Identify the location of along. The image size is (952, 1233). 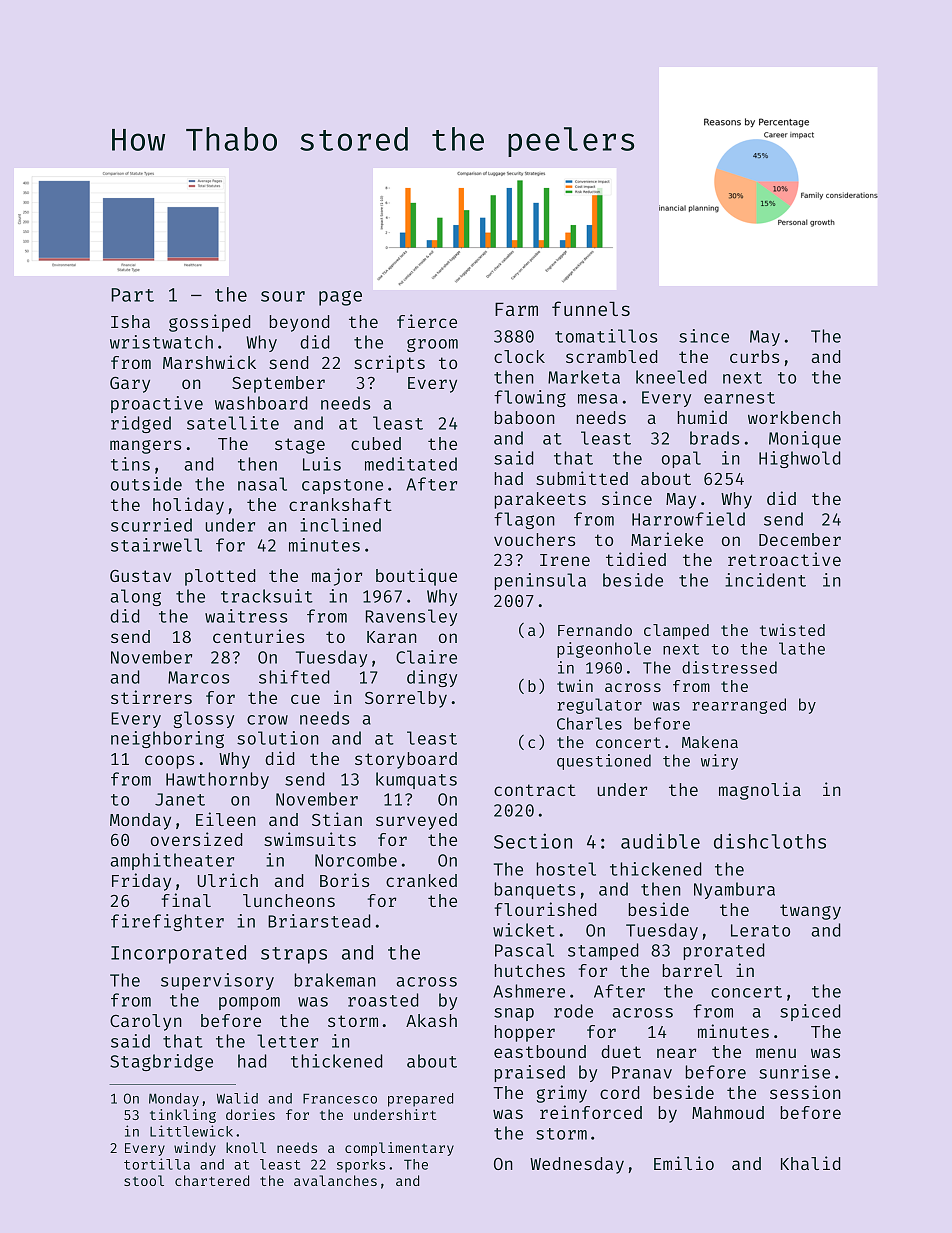
(136, 597).
